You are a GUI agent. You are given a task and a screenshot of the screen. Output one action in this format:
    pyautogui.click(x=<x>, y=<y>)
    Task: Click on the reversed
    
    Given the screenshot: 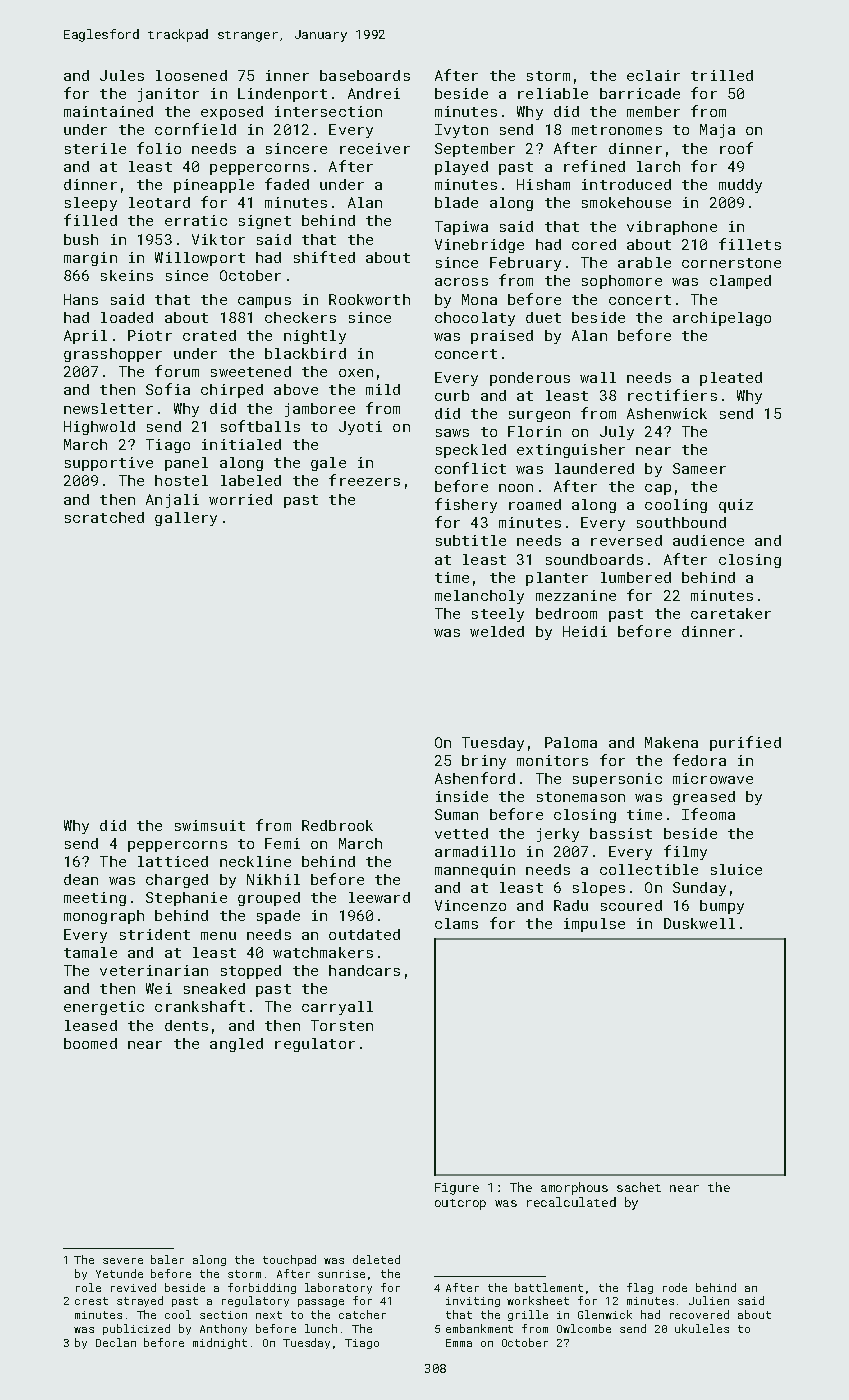 What is the action you would take?
    pyautogui.click(x=626, y=540)
